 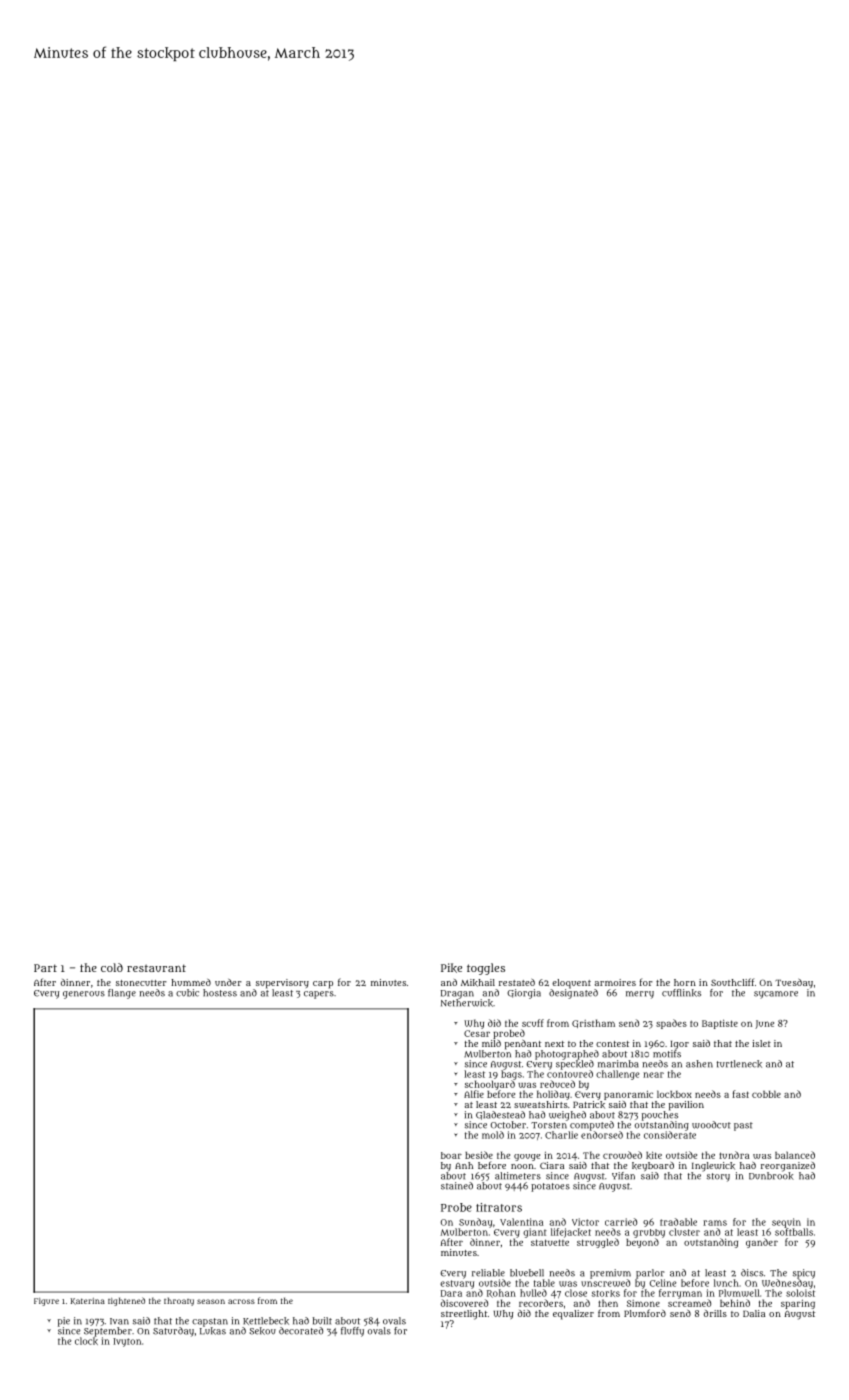 I want to click on Ivyton, so click(x=127, y=1342).
